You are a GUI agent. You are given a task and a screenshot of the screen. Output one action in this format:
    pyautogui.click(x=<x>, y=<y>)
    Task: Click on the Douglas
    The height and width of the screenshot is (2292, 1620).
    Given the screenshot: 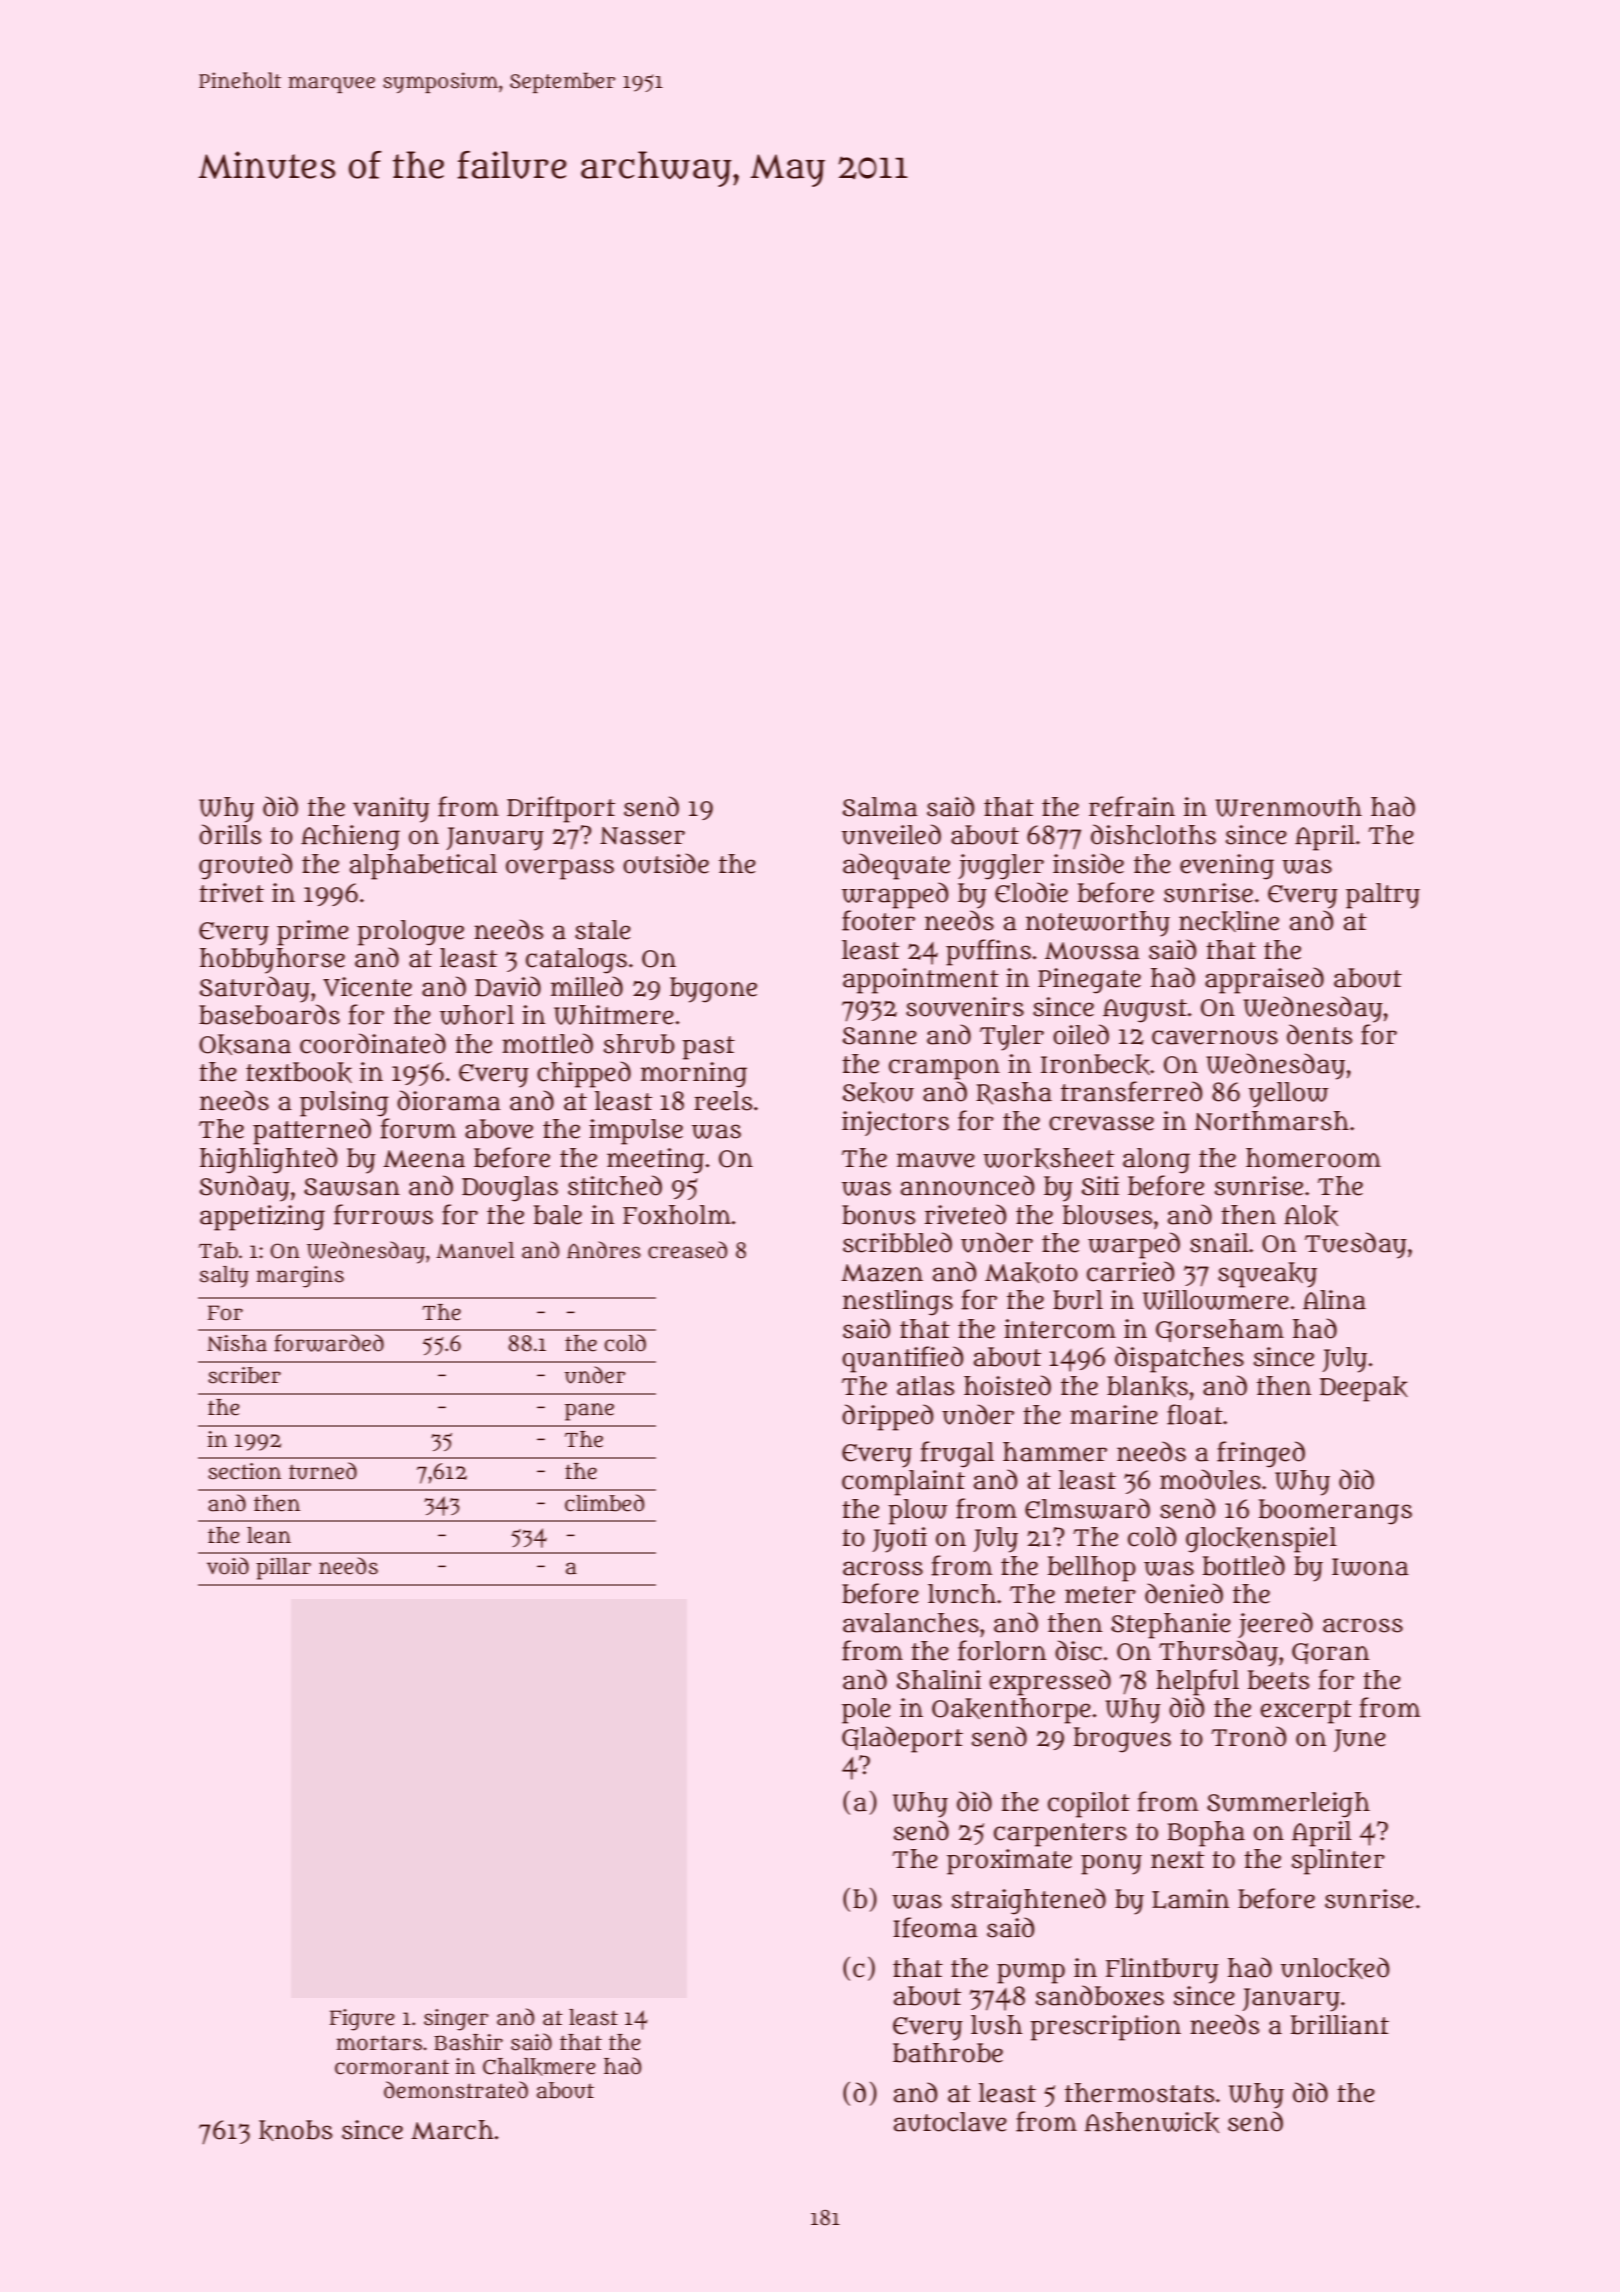 What is the action you would take?
    pyautogui.click(x=510, y=1189)
